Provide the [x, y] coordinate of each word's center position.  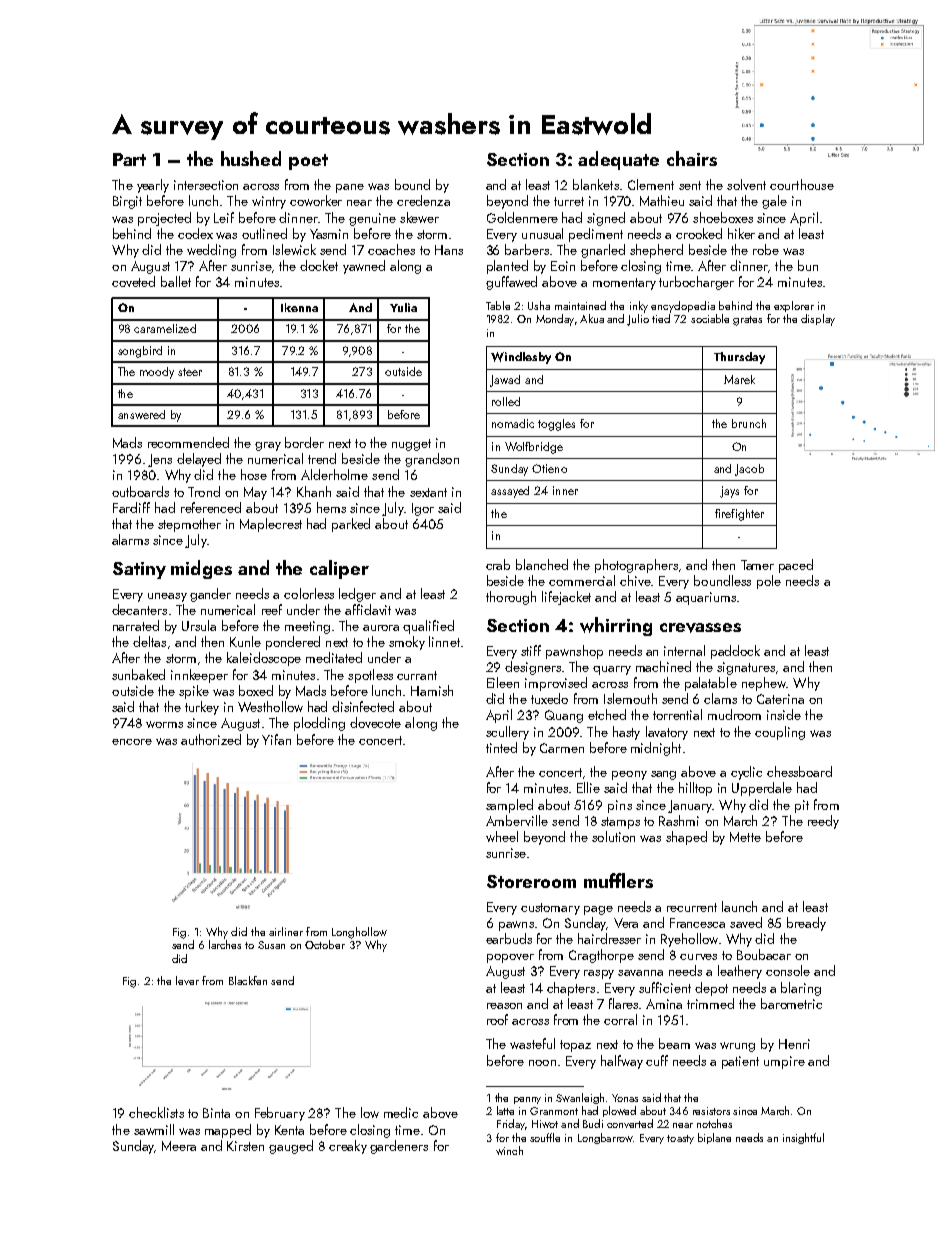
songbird [140, 352]
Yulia [403, 307]
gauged [291, 1147]
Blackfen [248, 980]
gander [210, 595]
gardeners [399, 1147]
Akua [592, 318]
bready [806, 924]
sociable [710, 318]
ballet [176, 281]
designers [533, 668]
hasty [626, 733]
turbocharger [696, 283]
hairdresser [609, 938]
